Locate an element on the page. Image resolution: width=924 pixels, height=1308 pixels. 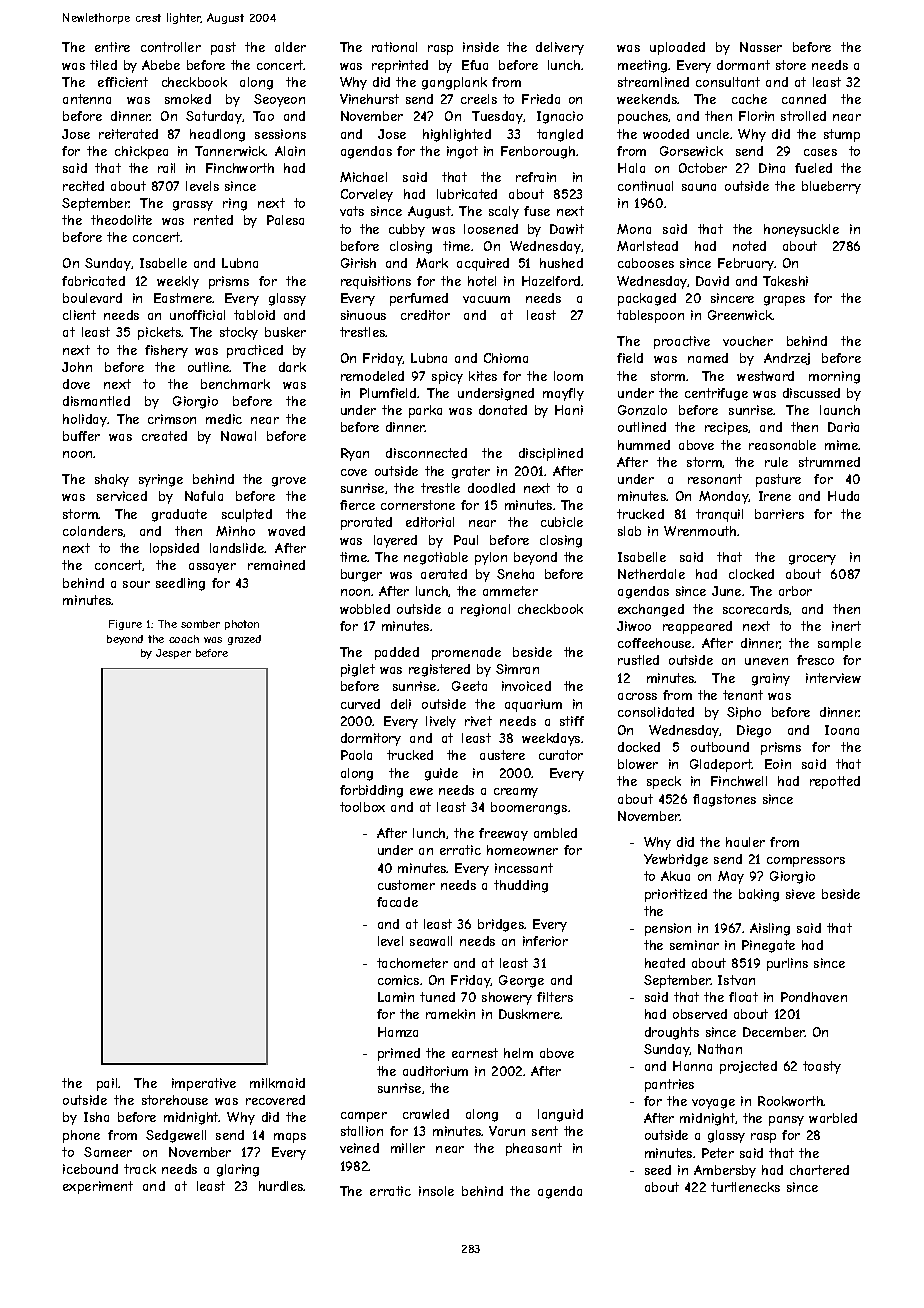
uploaded is located at coordinates (677, 48).
